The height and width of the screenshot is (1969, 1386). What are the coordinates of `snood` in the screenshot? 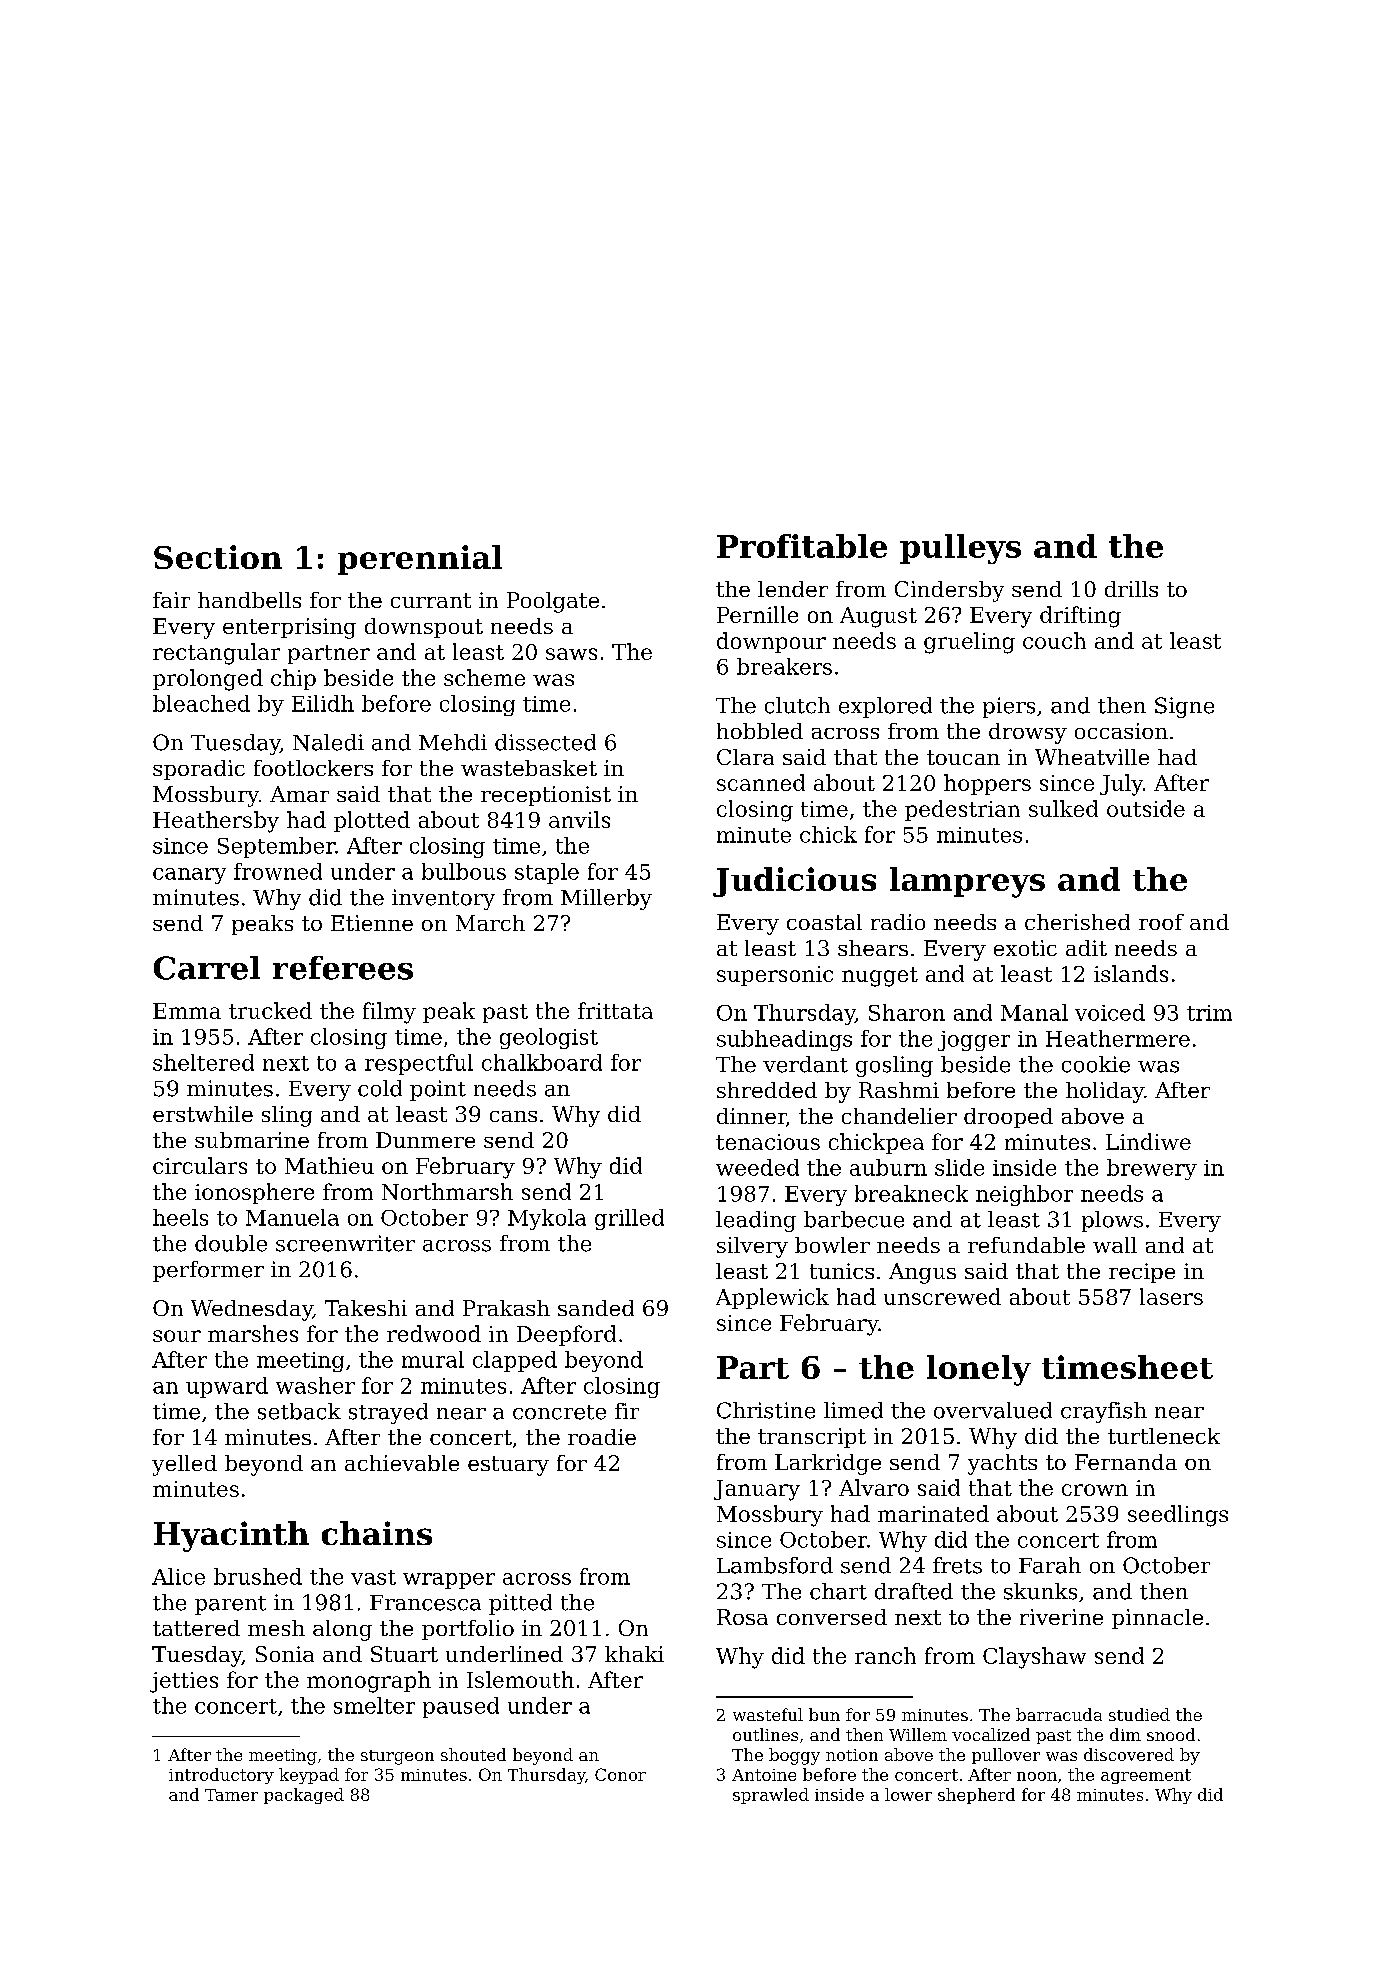 It's located at (1171, 1734).
